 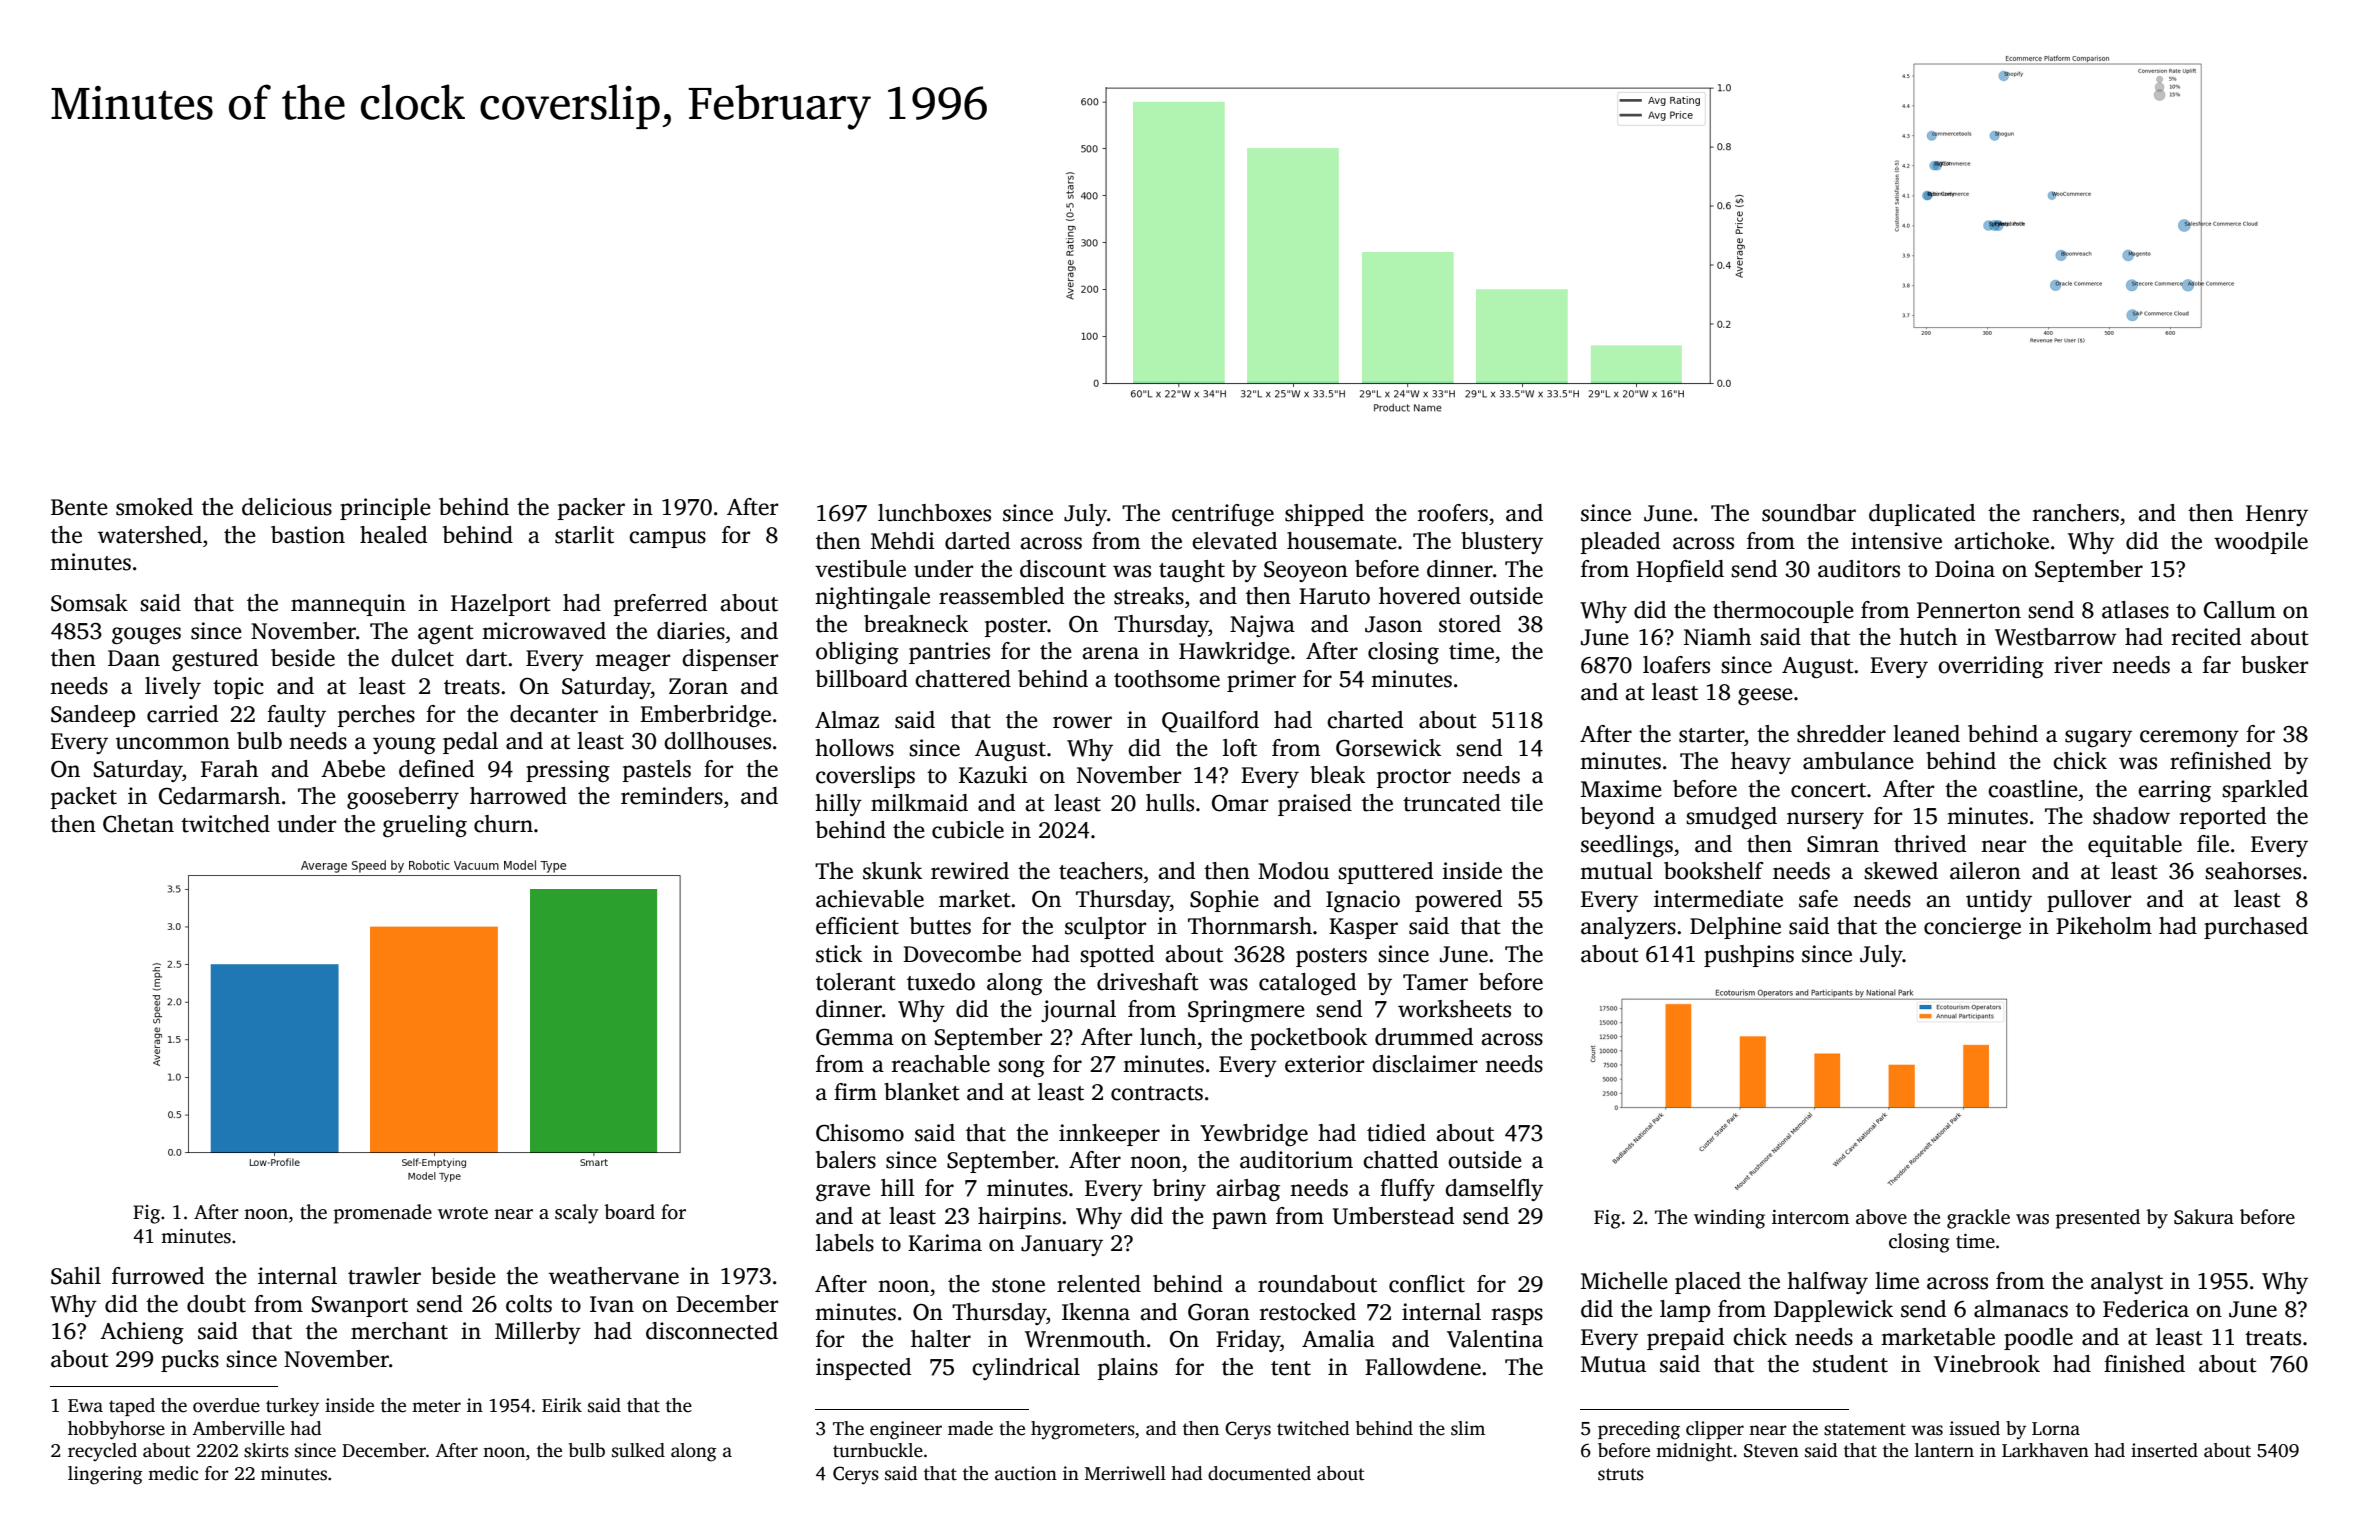 I want to click on balers, so click(x=846, y=1160).
